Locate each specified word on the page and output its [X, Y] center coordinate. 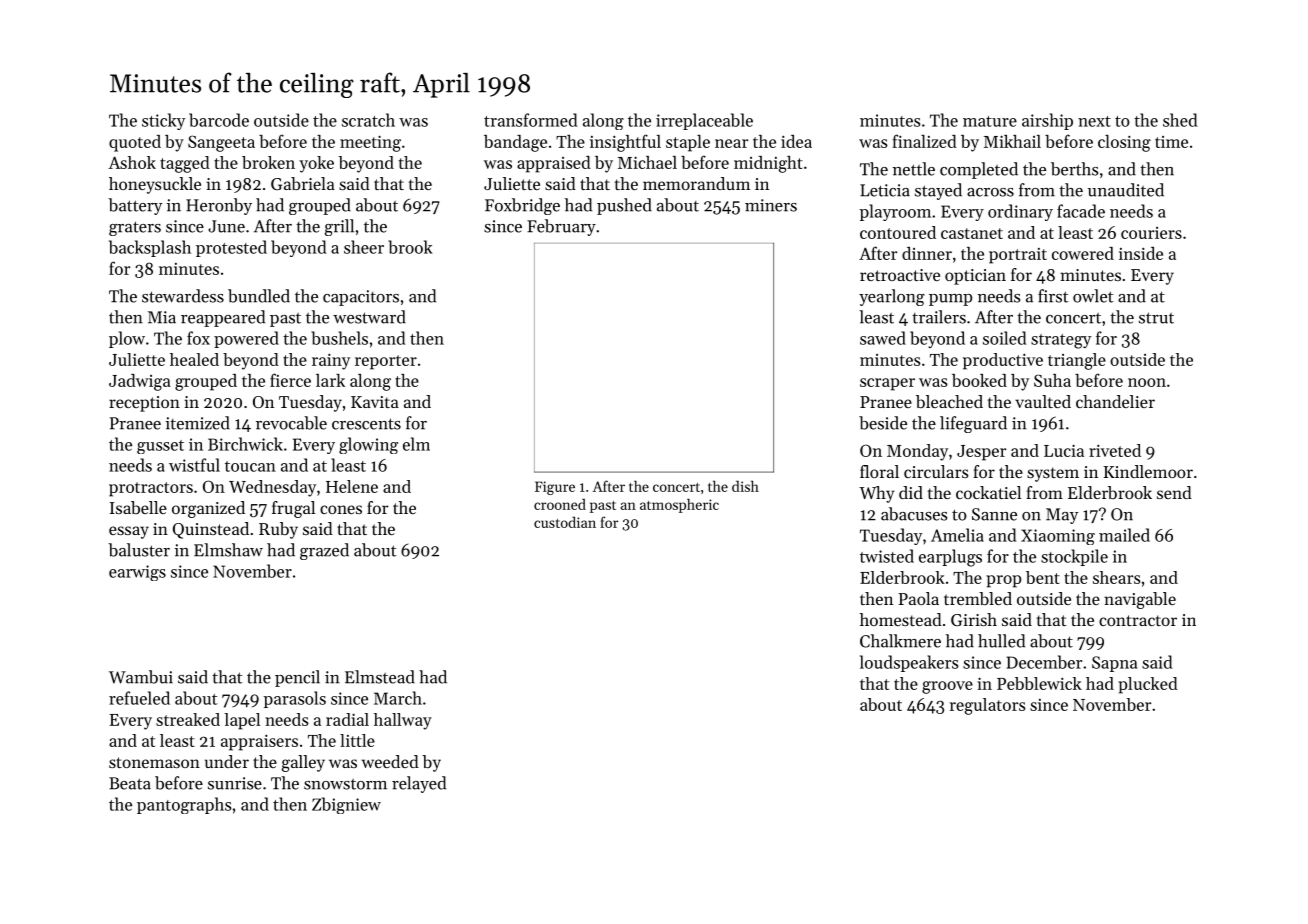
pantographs [184, 805]
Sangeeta [221, 143]
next [1094, 121]
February [561, 227]
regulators [988, 706]
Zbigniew [346, 805]
